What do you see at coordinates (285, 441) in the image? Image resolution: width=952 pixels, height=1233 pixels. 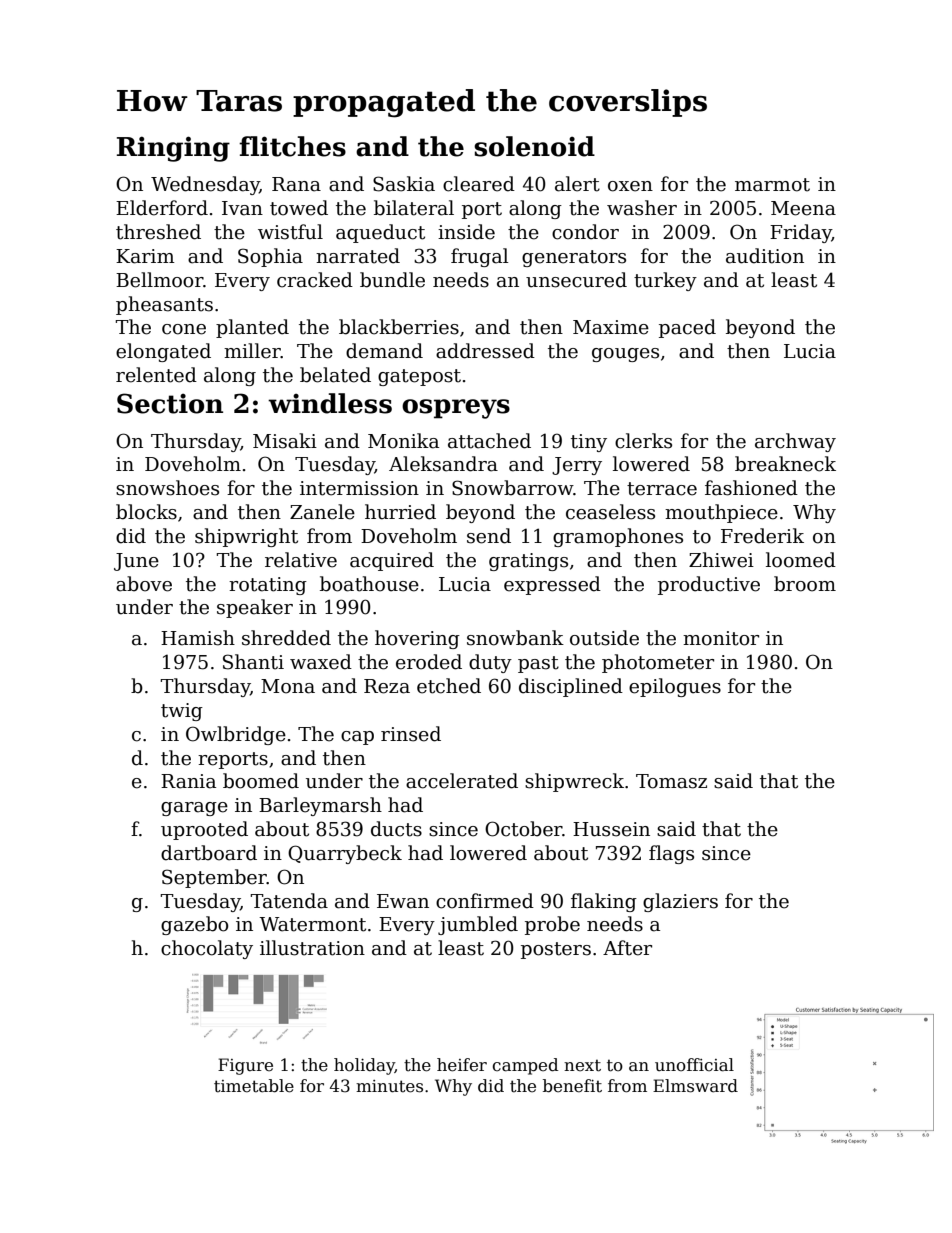 I see `Misaki` at bounding box center [285, 441].
